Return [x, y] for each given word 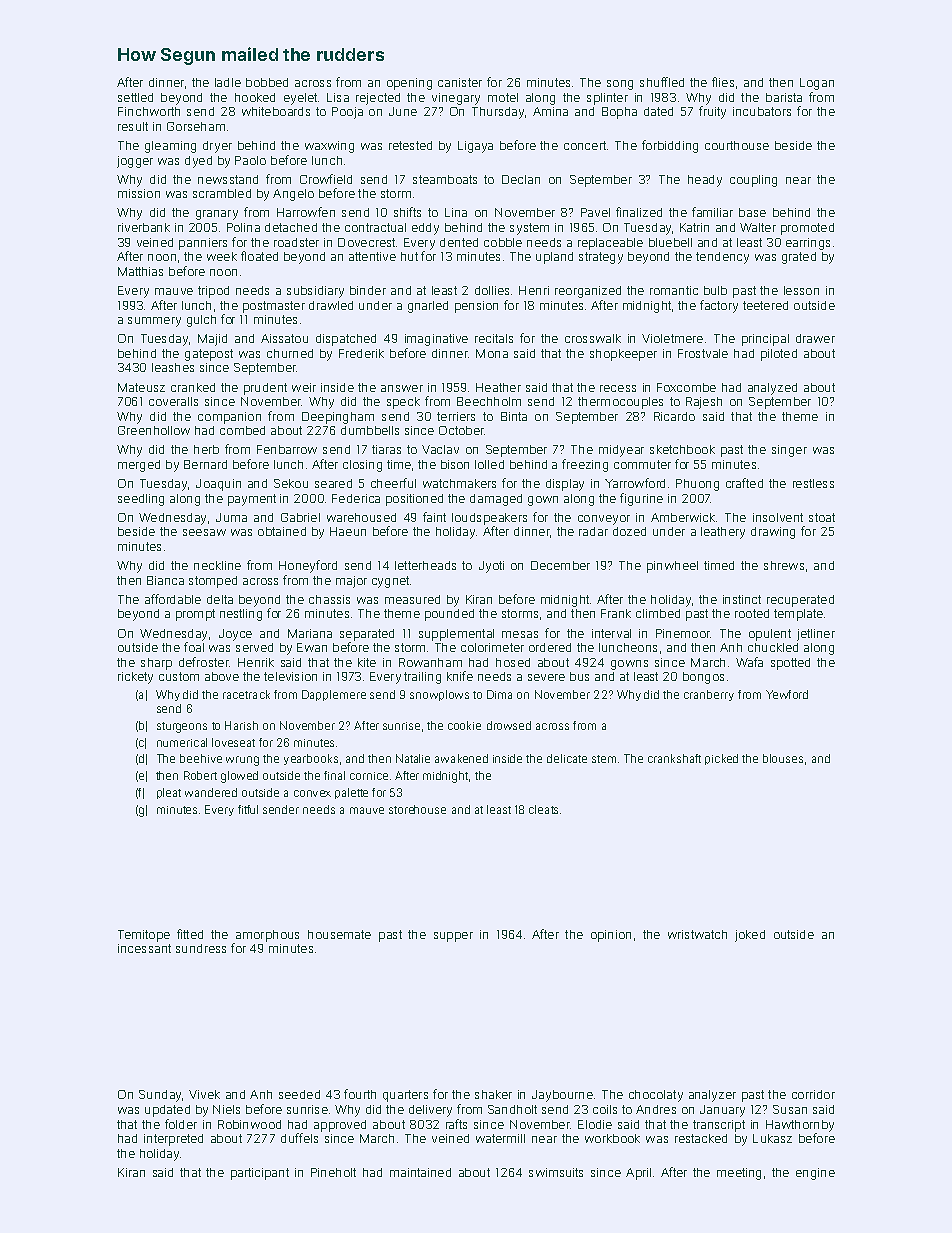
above [222, 676]
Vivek [204, 1094]
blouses [783, 758]
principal [765, 340]
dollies [492, 290]
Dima [499, 694]
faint [434, 517]
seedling [141, 500]
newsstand [228, 179]
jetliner [816, 635]
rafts [456, 1124]
